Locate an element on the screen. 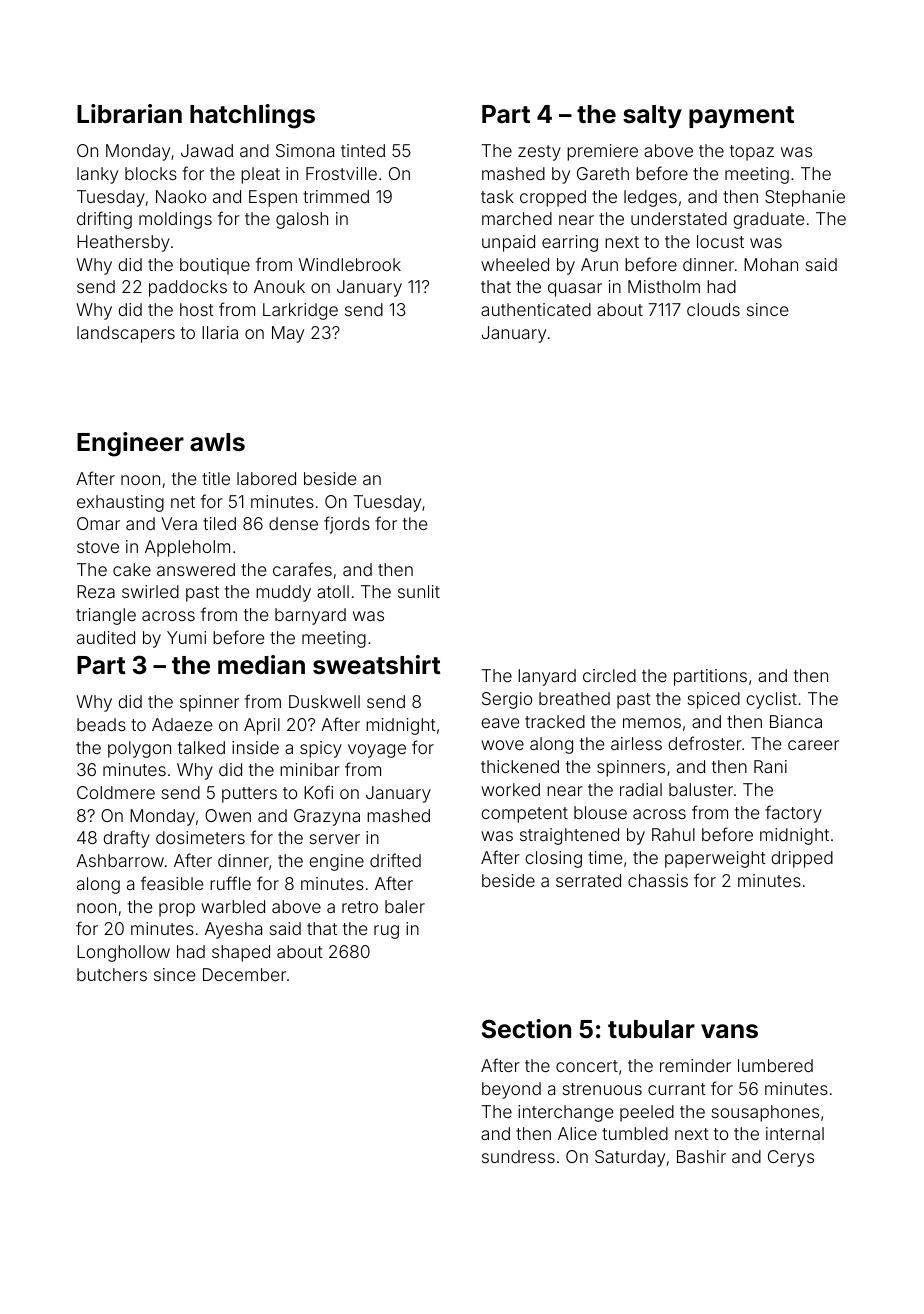 This screenshot has height=1314, width=924. tinted is located at coordinates (363, 150).
